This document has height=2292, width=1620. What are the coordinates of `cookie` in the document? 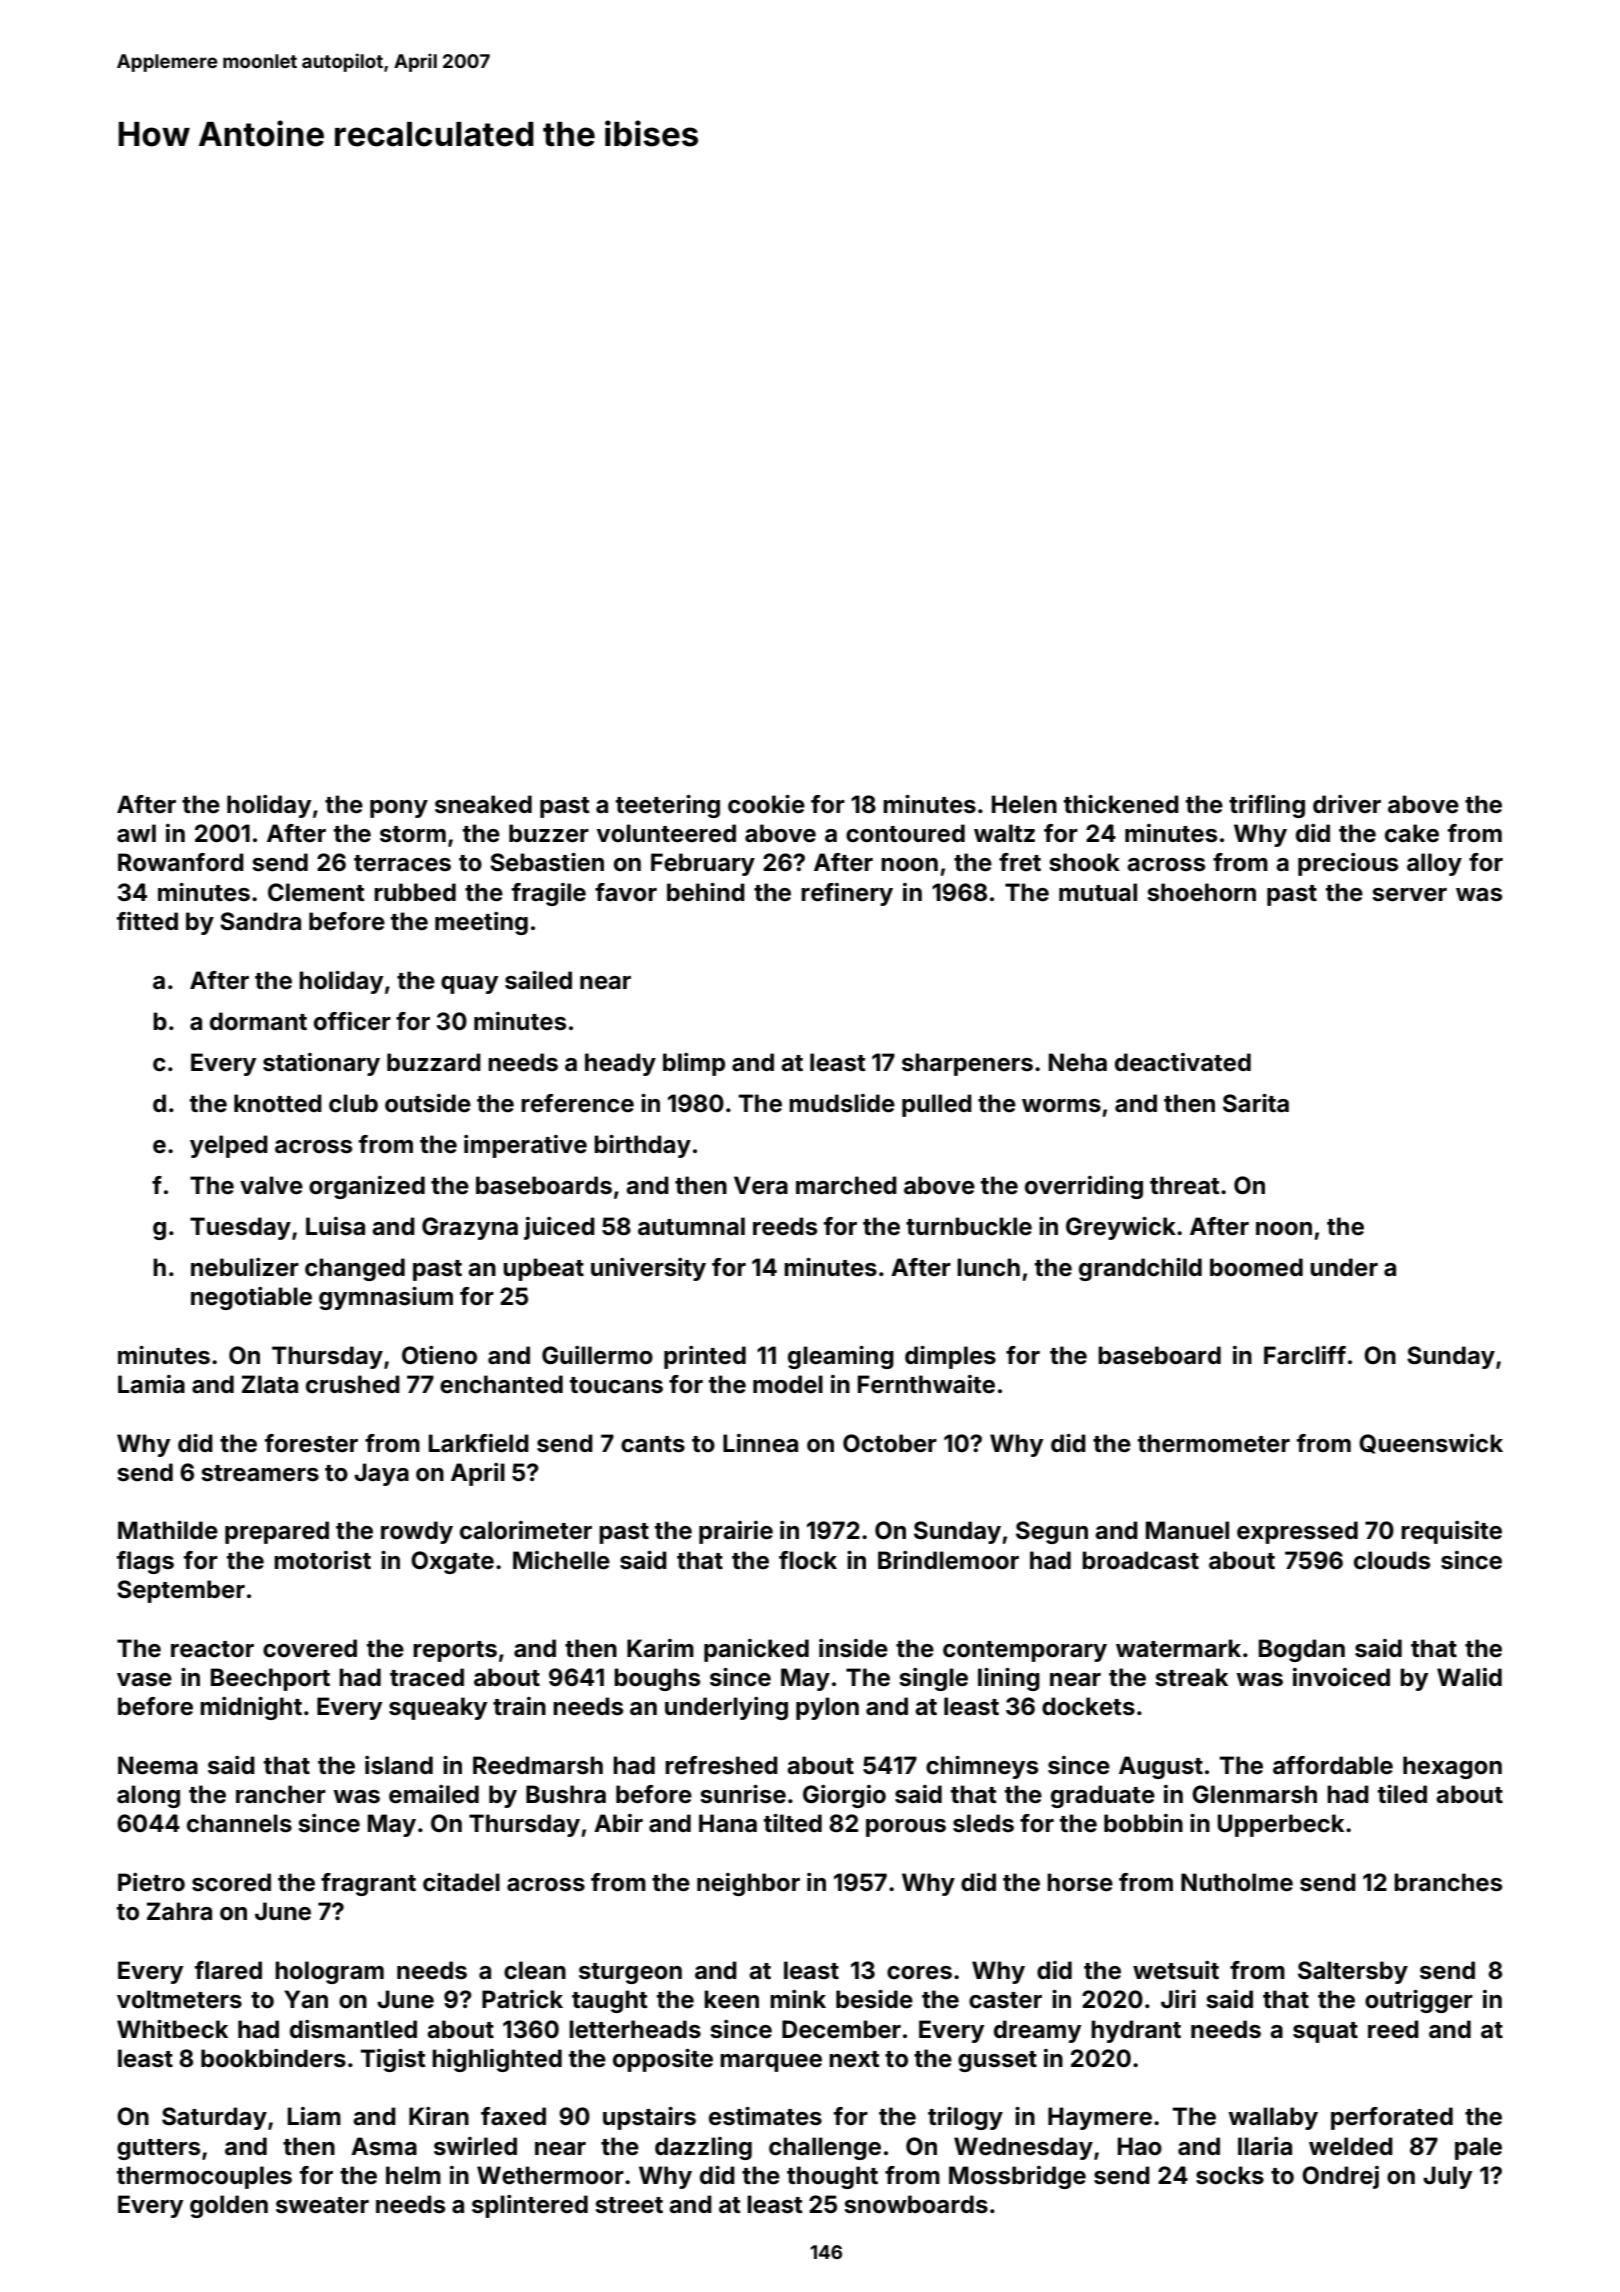 It's located at (766, 804).
